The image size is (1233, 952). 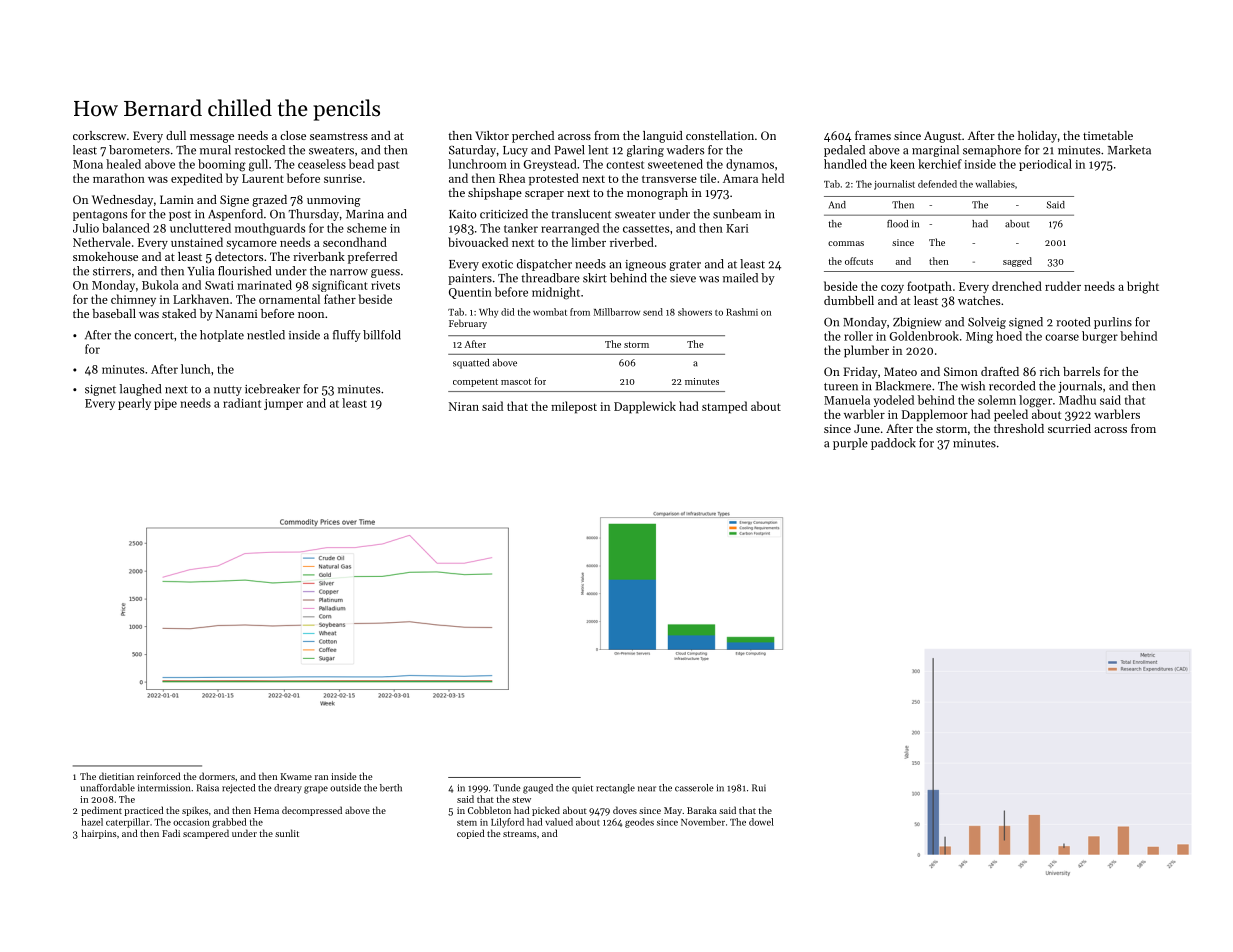 What do you see at coordinates (222, 336) in the document?
I see `hotplate` at bounding box center [222, 336].
